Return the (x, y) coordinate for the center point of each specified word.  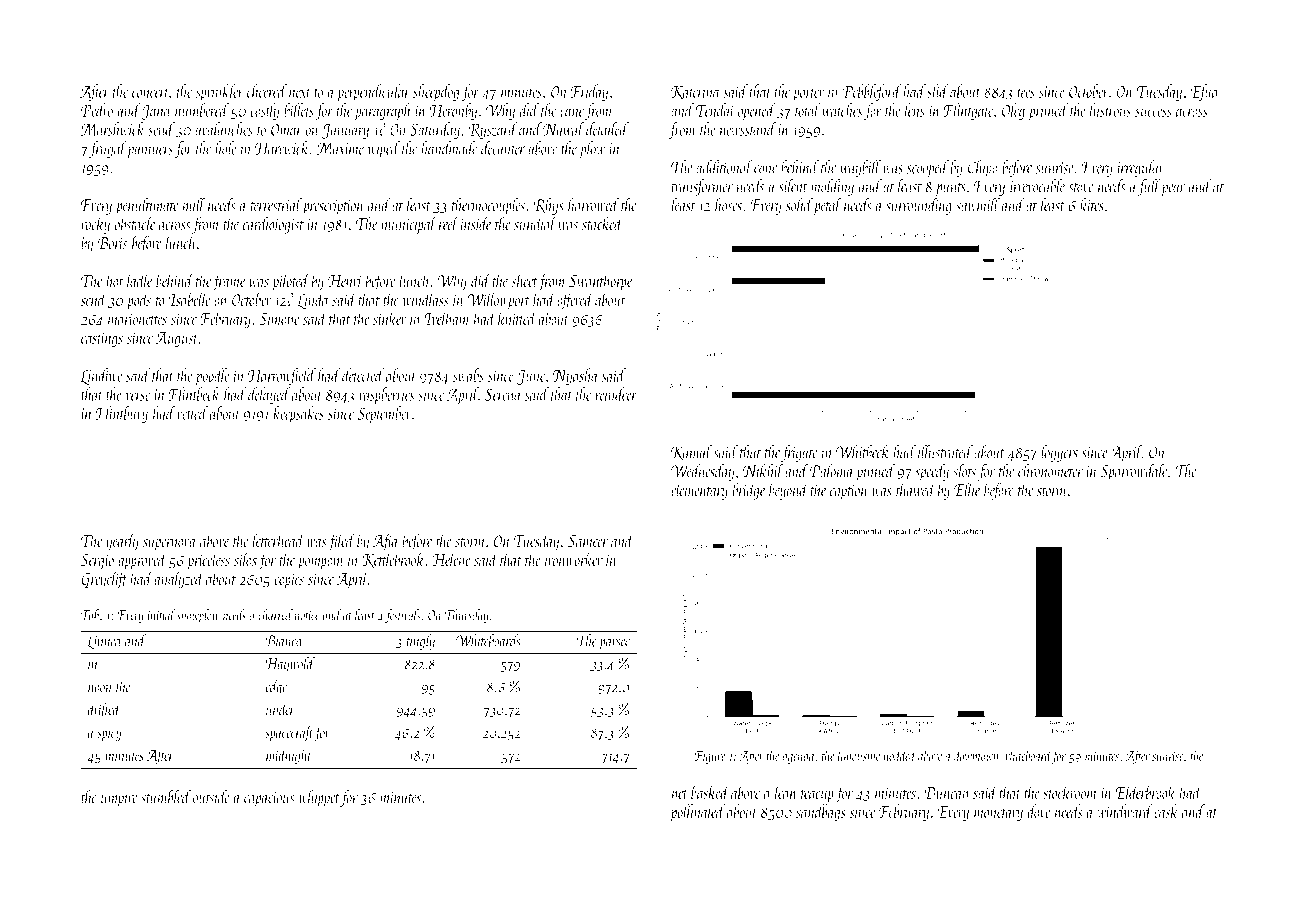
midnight (289, 756)
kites (1092, 204)
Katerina (695, 92)
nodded (900, 755)
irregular (1141, 168)
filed (341, 542)
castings (102, 340)
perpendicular (373, 93)
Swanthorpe (601, 282)
